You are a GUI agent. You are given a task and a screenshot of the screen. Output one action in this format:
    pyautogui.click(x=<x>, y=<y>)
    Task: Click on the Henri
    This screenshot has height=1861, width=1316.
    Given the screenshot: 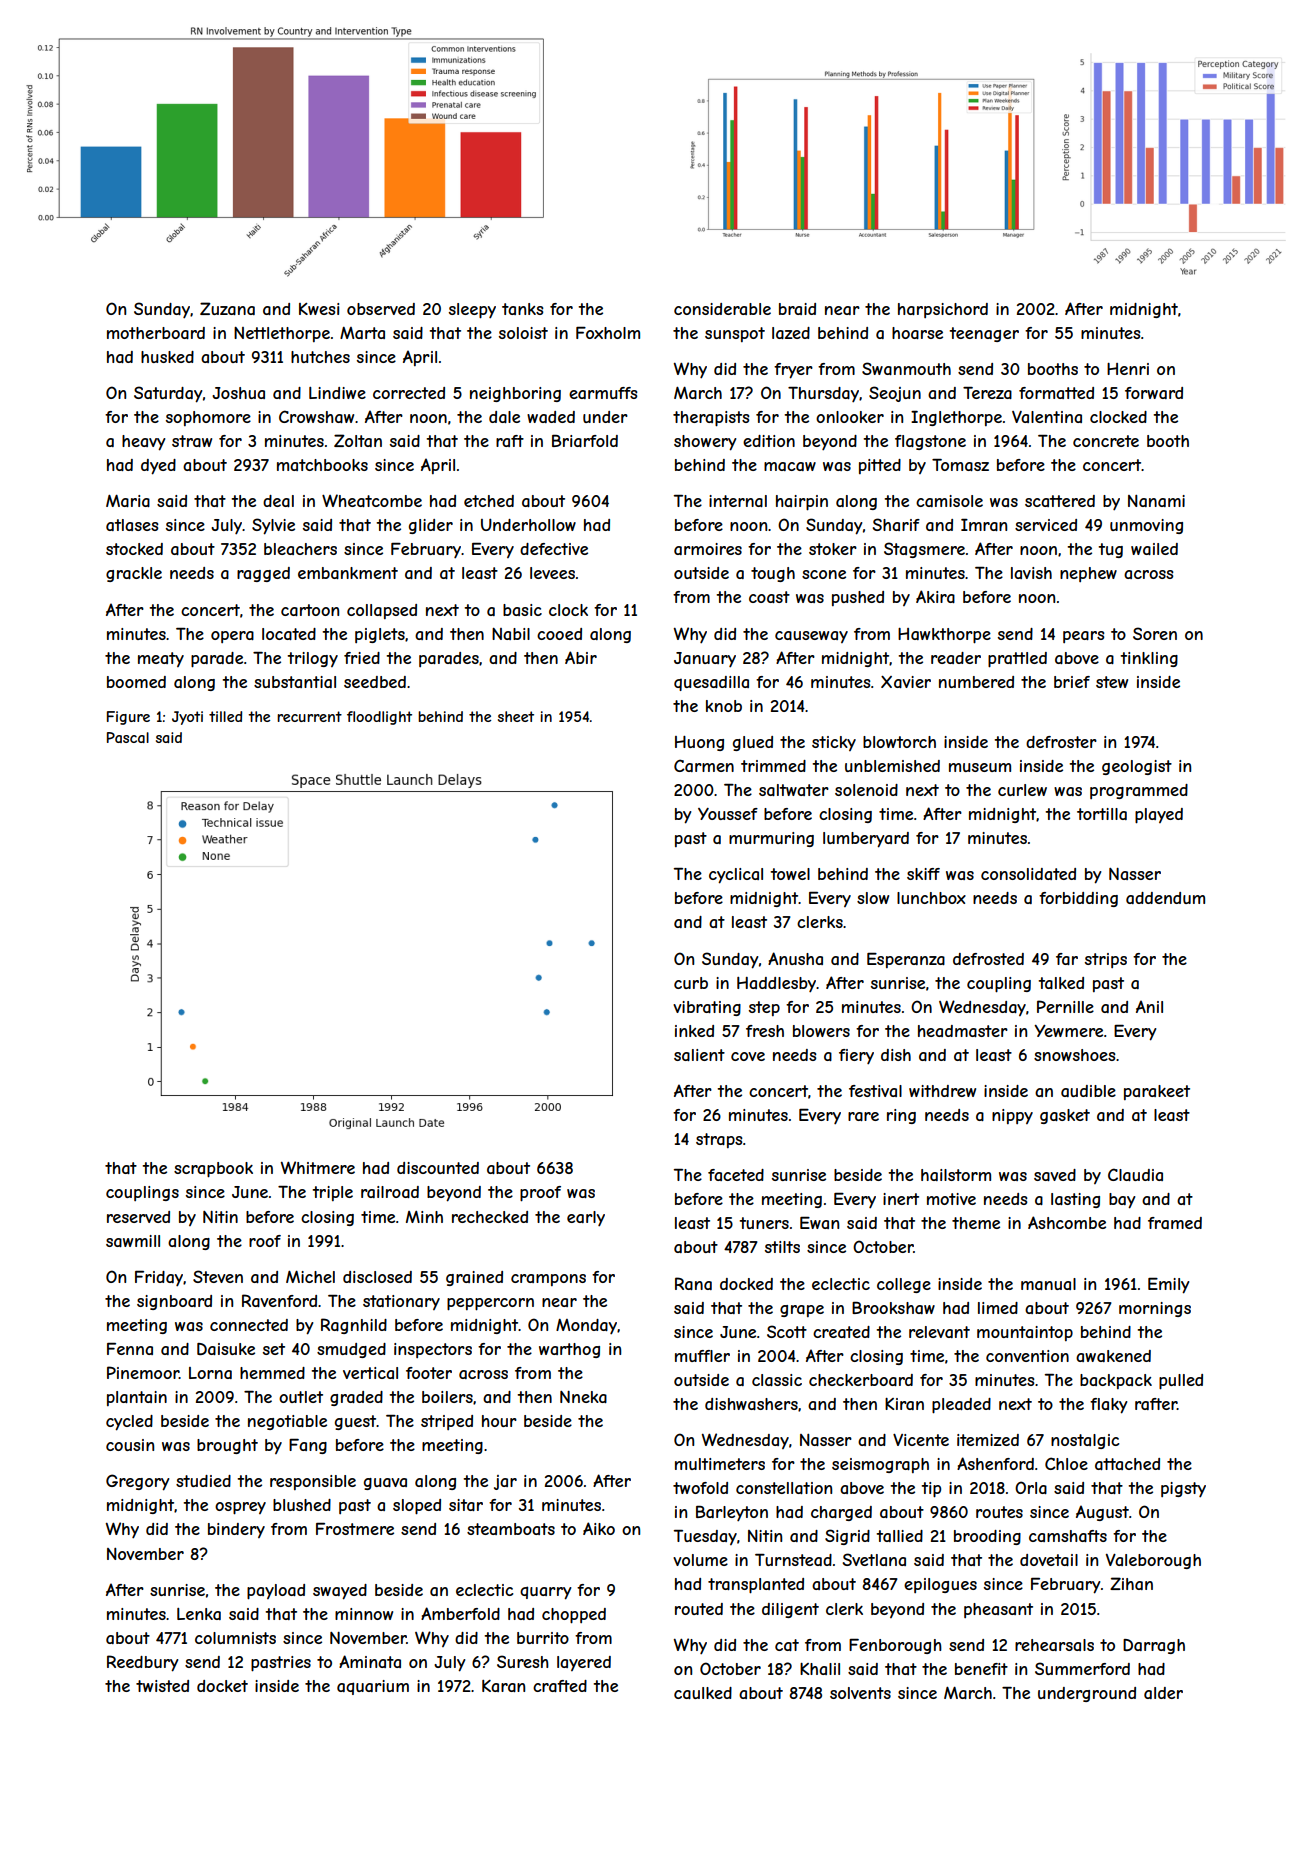 What is the action you would take?
    pyautogui.click(x=1128, y=369)
